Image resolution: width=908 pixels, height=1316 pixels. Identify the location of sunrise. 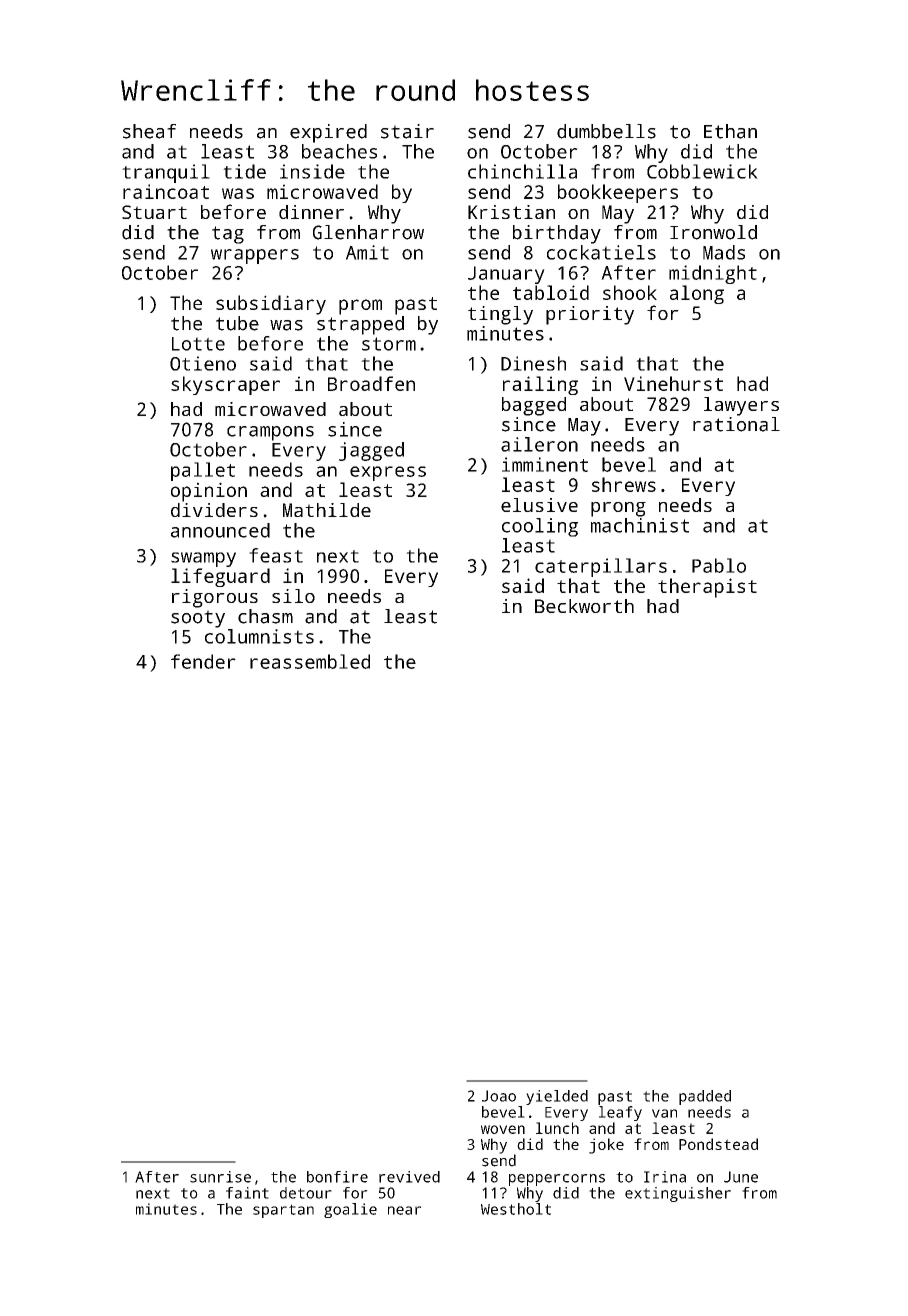
(220, 1177).
